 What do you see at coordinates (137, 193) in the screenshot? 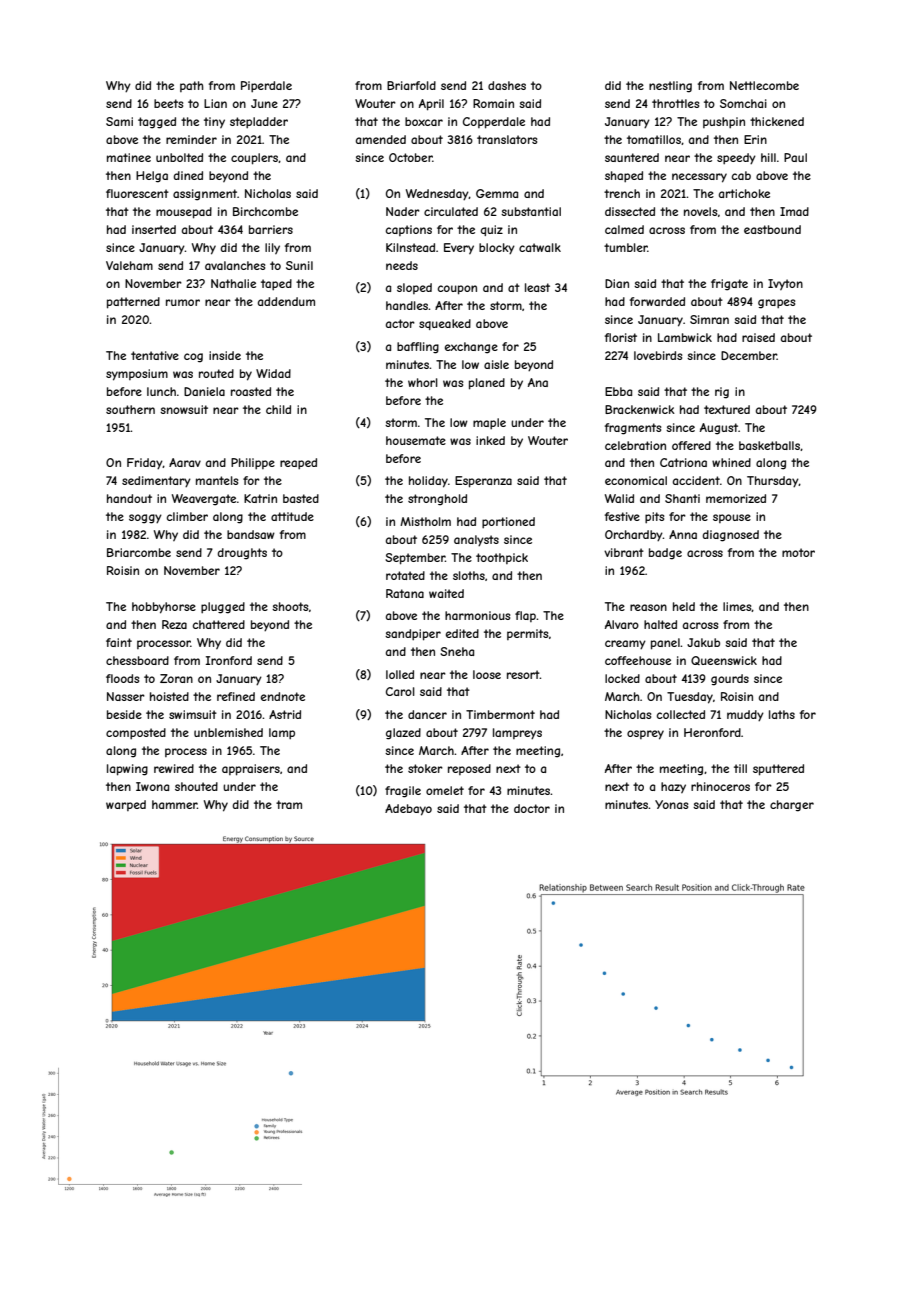
I see `fluorescent` at bounding box center [137, 193].
